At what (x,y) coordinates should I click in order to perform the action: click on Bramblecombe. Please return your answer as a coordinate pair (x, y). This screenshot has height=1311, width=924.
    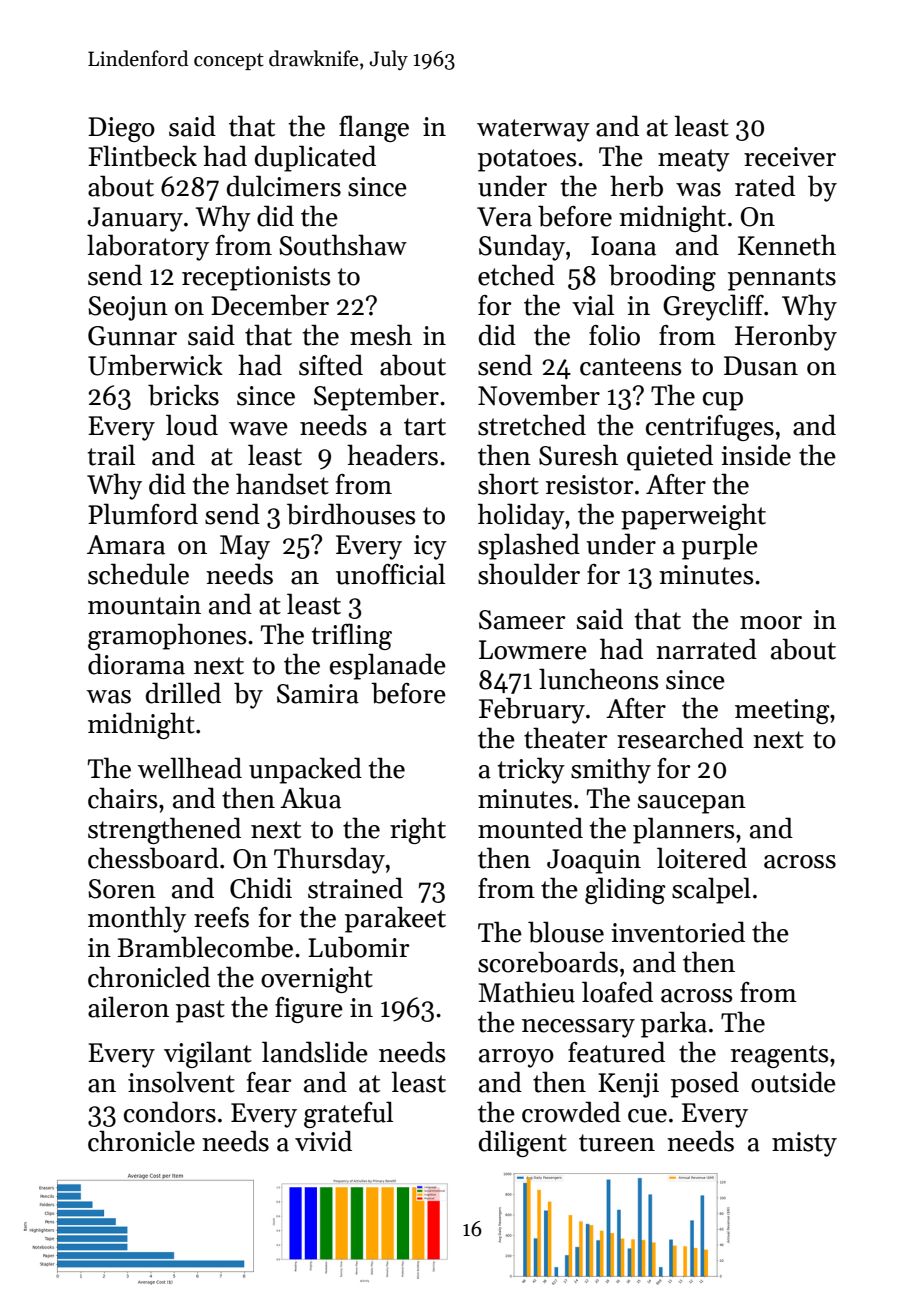
    Looking at the image, I should click on (205, 947).
